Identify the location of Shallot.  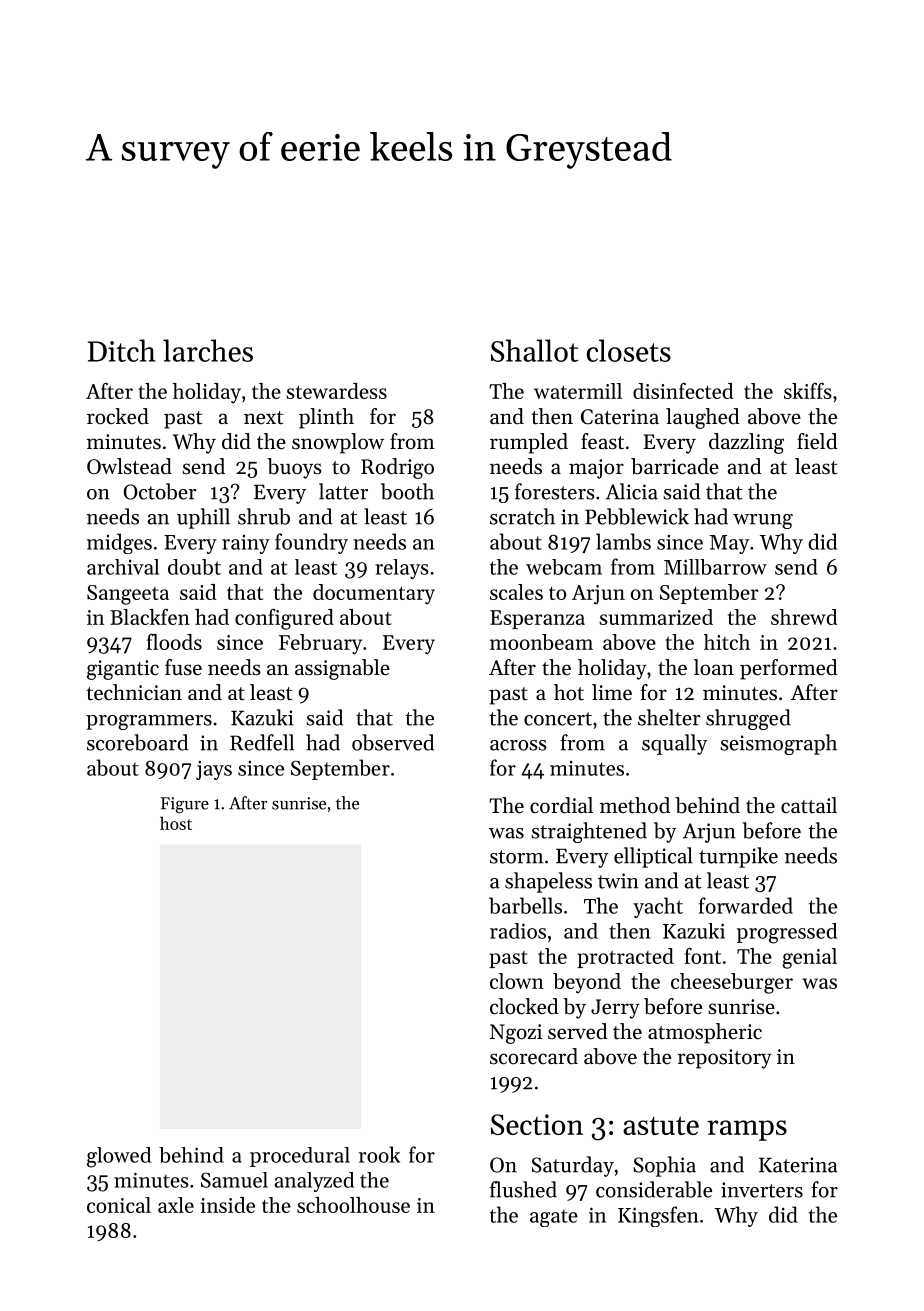
(534, 350).
